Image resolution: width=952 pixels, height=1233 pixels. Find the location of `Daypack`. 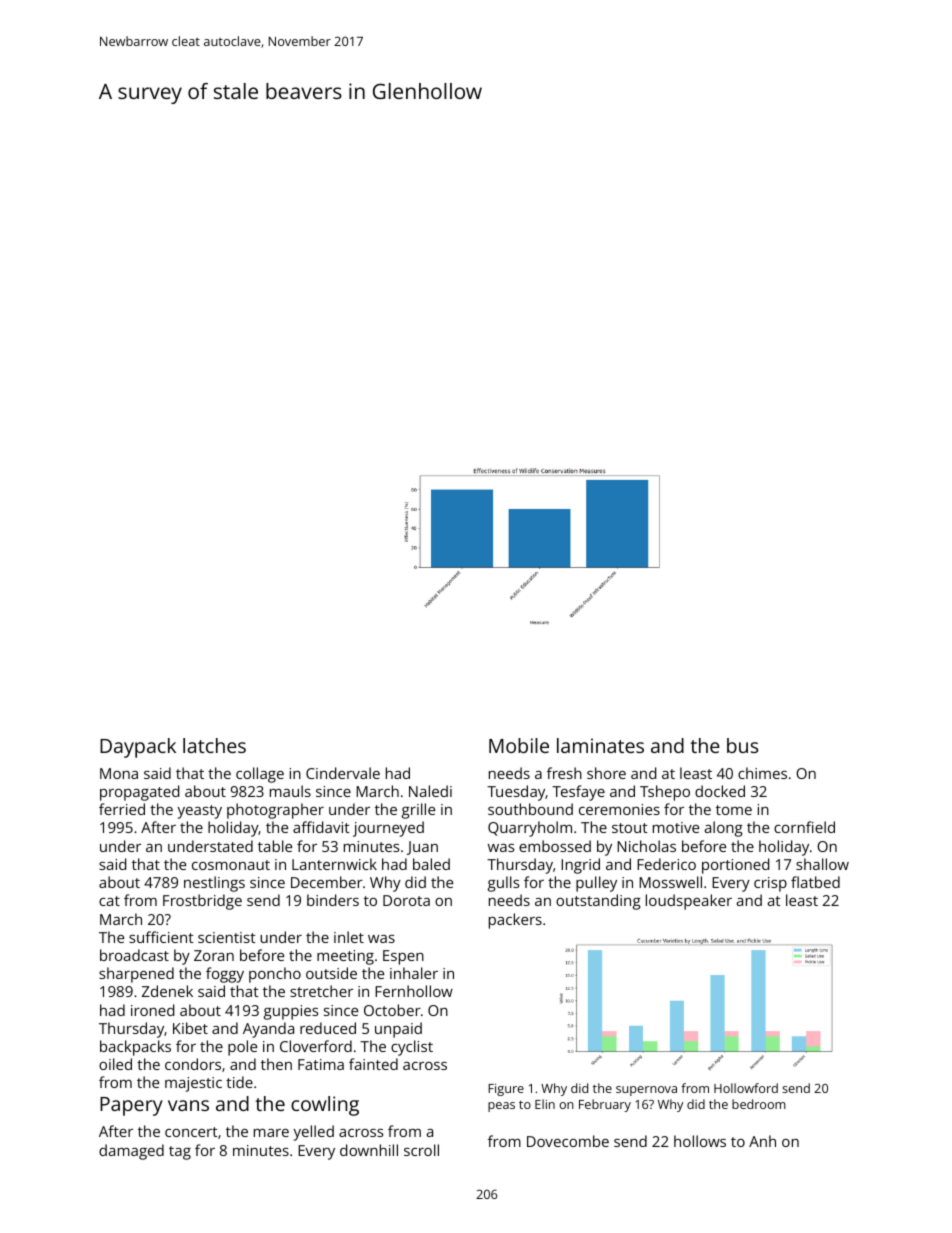

Daypack is located at coordinates (138, 748).
